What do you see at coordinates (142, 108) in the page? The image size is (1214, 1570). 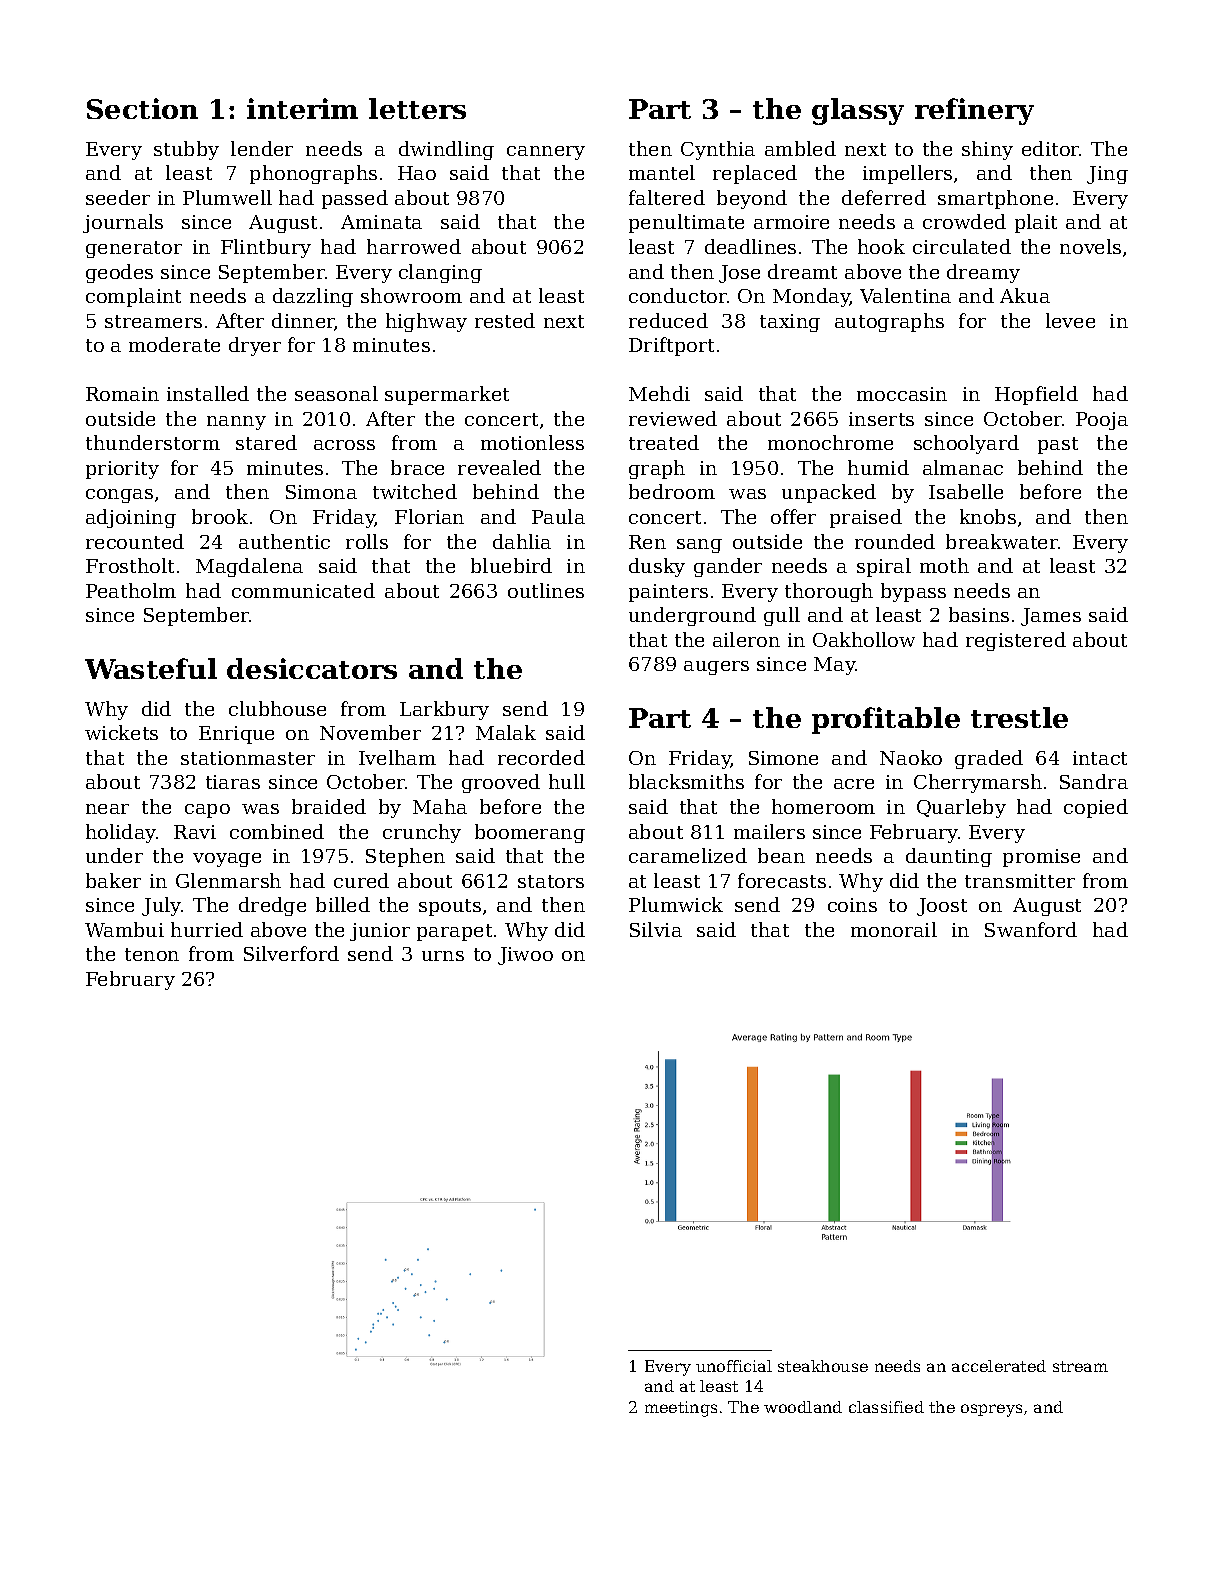 I see `Section` at bounding box center [142, 108].
